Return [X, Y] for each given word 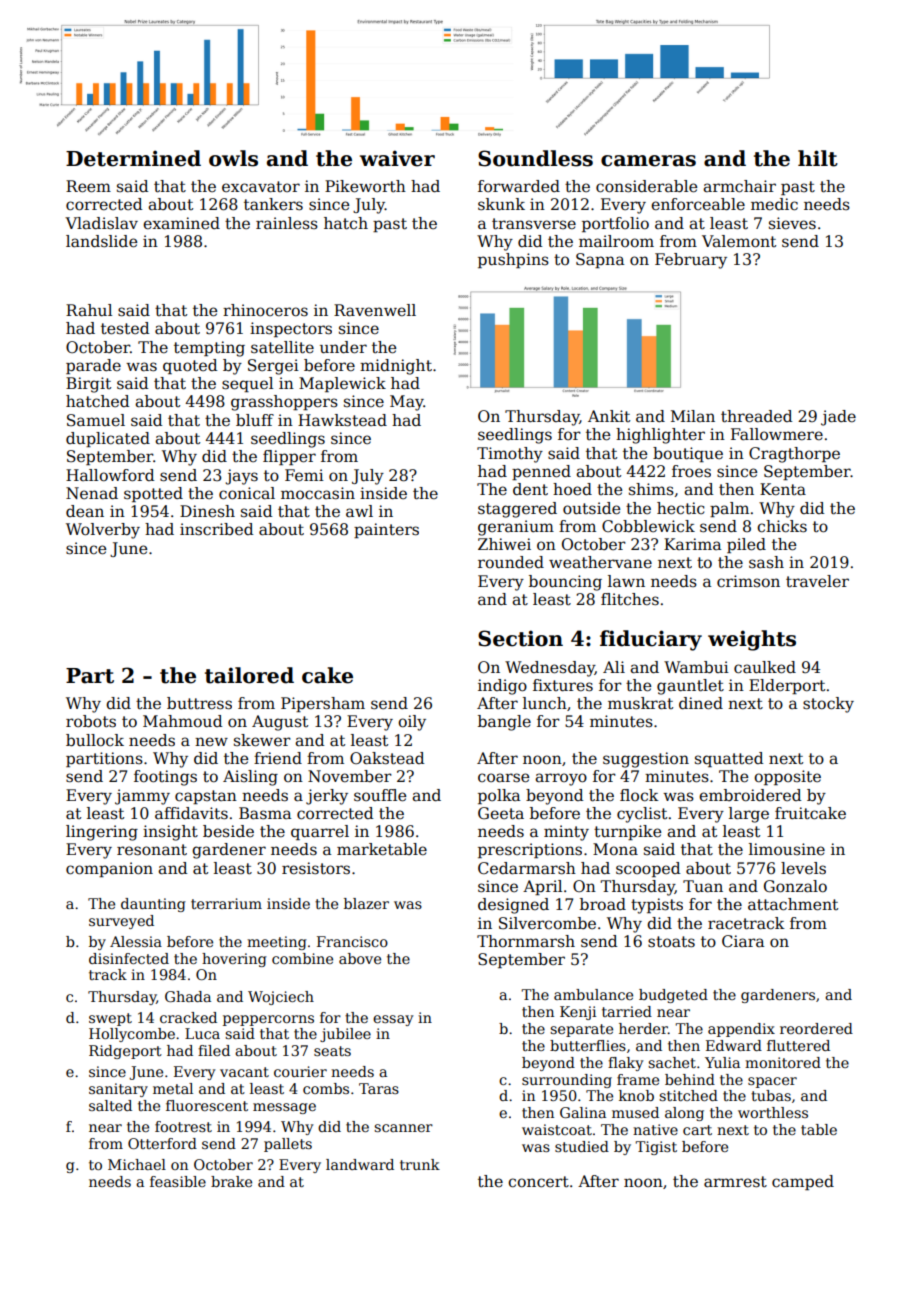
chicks [782, 526]
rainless [287, 223]
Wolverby [103, 531]
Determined [133, 158]
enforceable [698, 204]
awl [359, 511]
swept [110, 1019]
